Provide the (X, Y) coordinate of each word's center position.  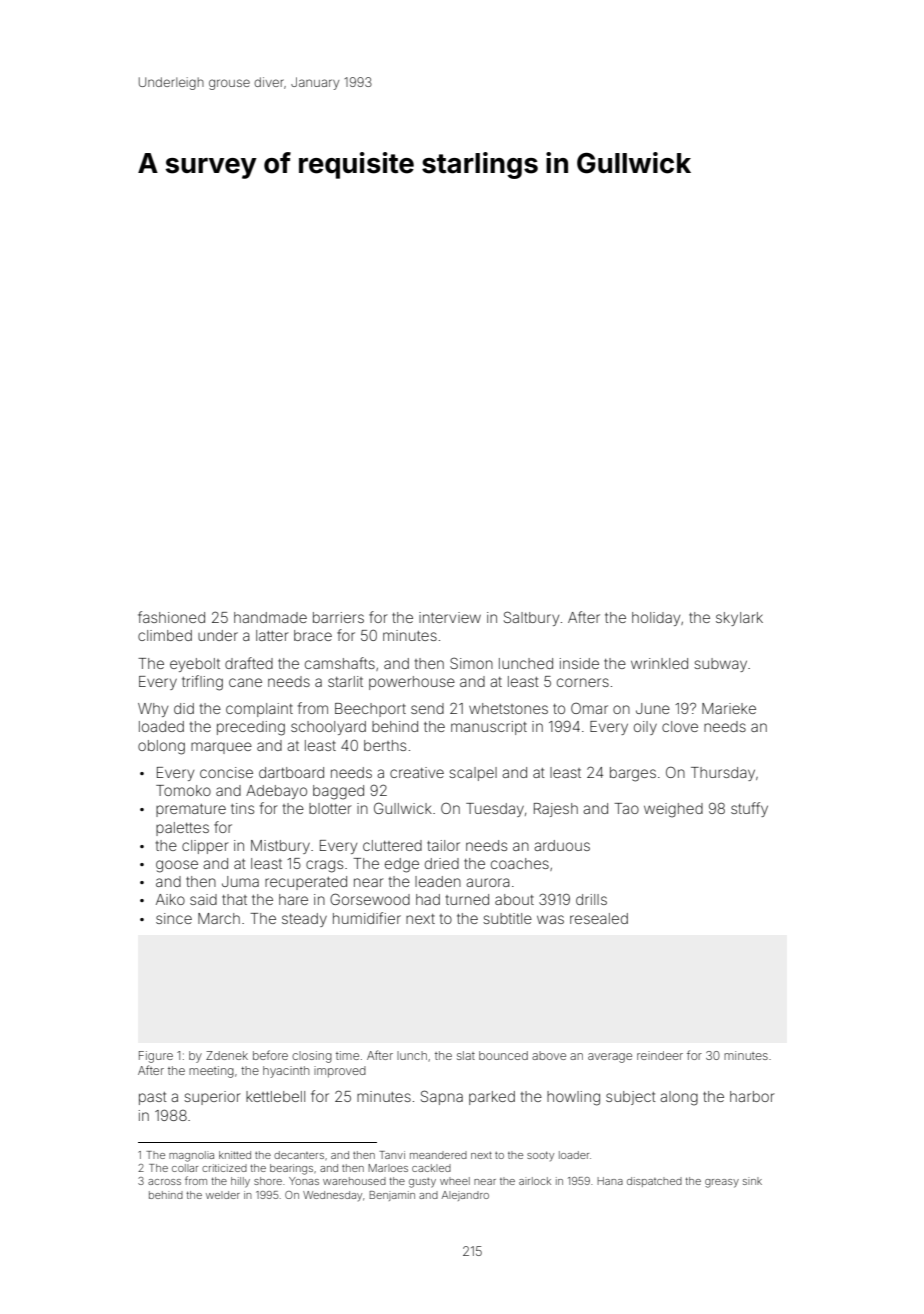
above (549, 1055)
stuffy (749, 809)
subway (720, 665)
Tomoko (183, 790)
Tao (626, 808)
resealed (599, 918)
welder (223, 1195)
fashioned (171, 617)
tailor (443, 845)
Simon (471, 663)
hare (293, 899)
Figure (156, 1057)
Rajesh (556, 810)
